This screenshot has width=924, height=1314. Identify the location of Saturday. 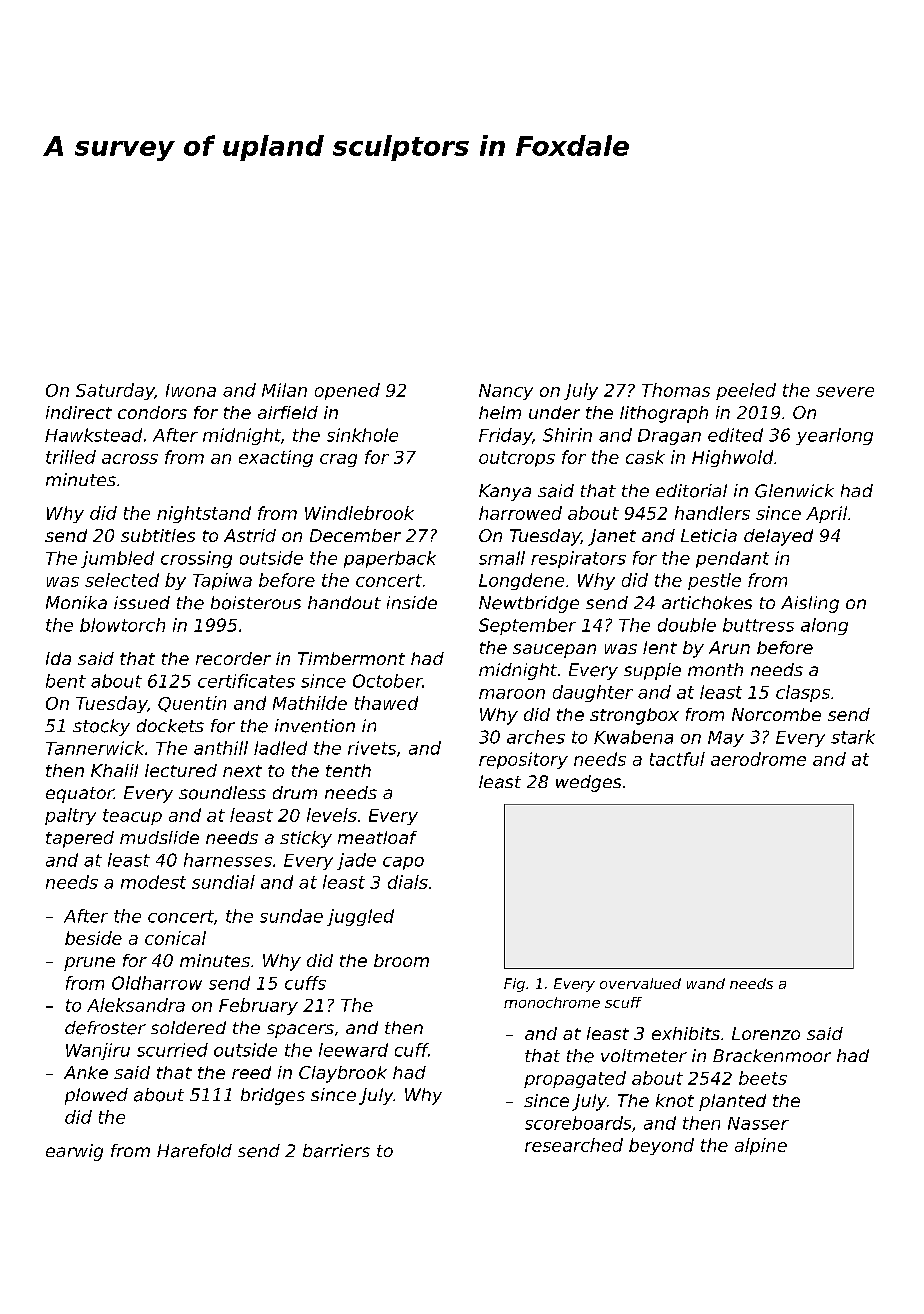
(115, 391).
